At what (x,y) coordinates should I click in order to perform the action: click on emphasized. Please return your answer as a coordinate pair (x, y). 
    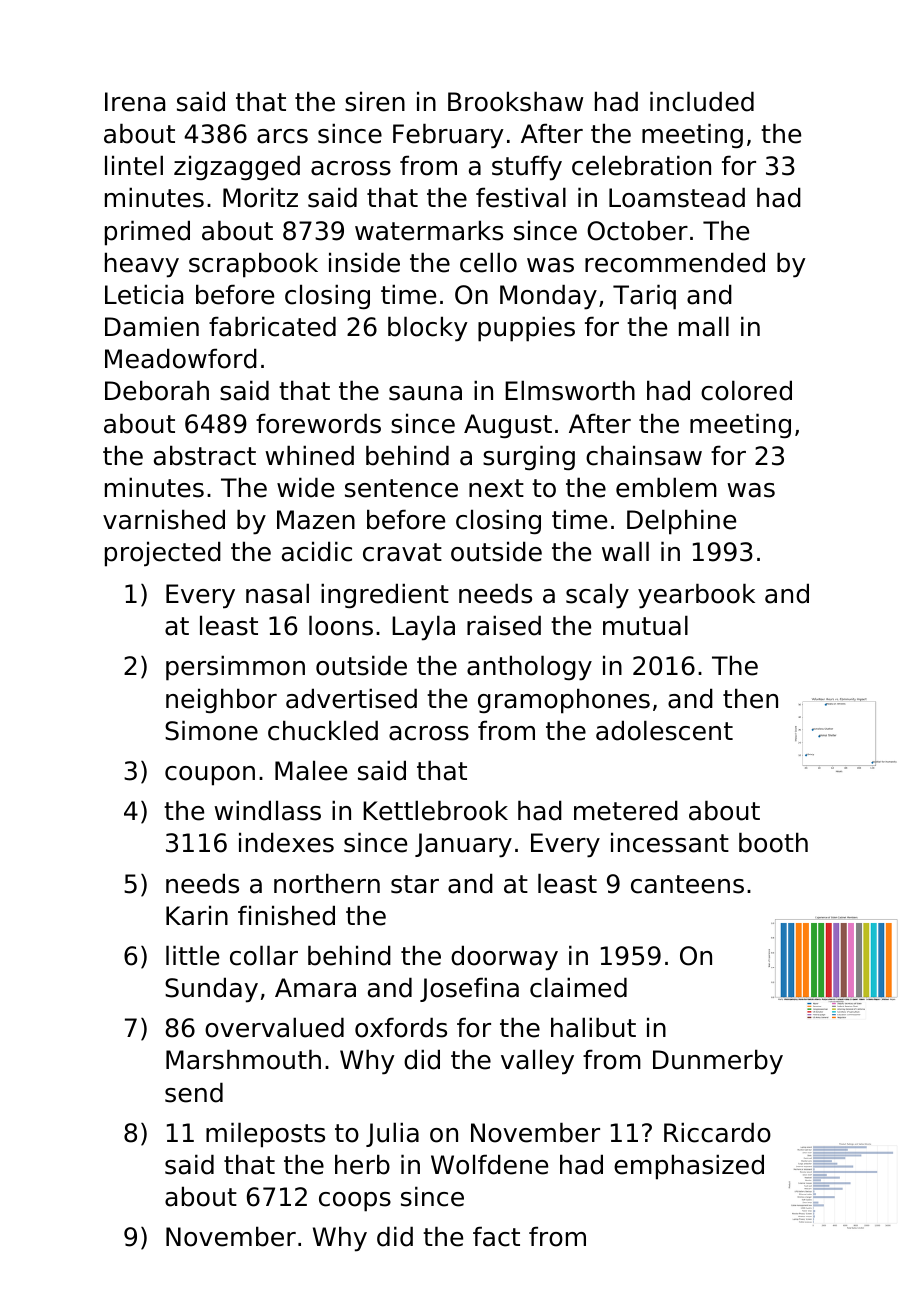
    Looking at the image, I should click on (689, 1167).
